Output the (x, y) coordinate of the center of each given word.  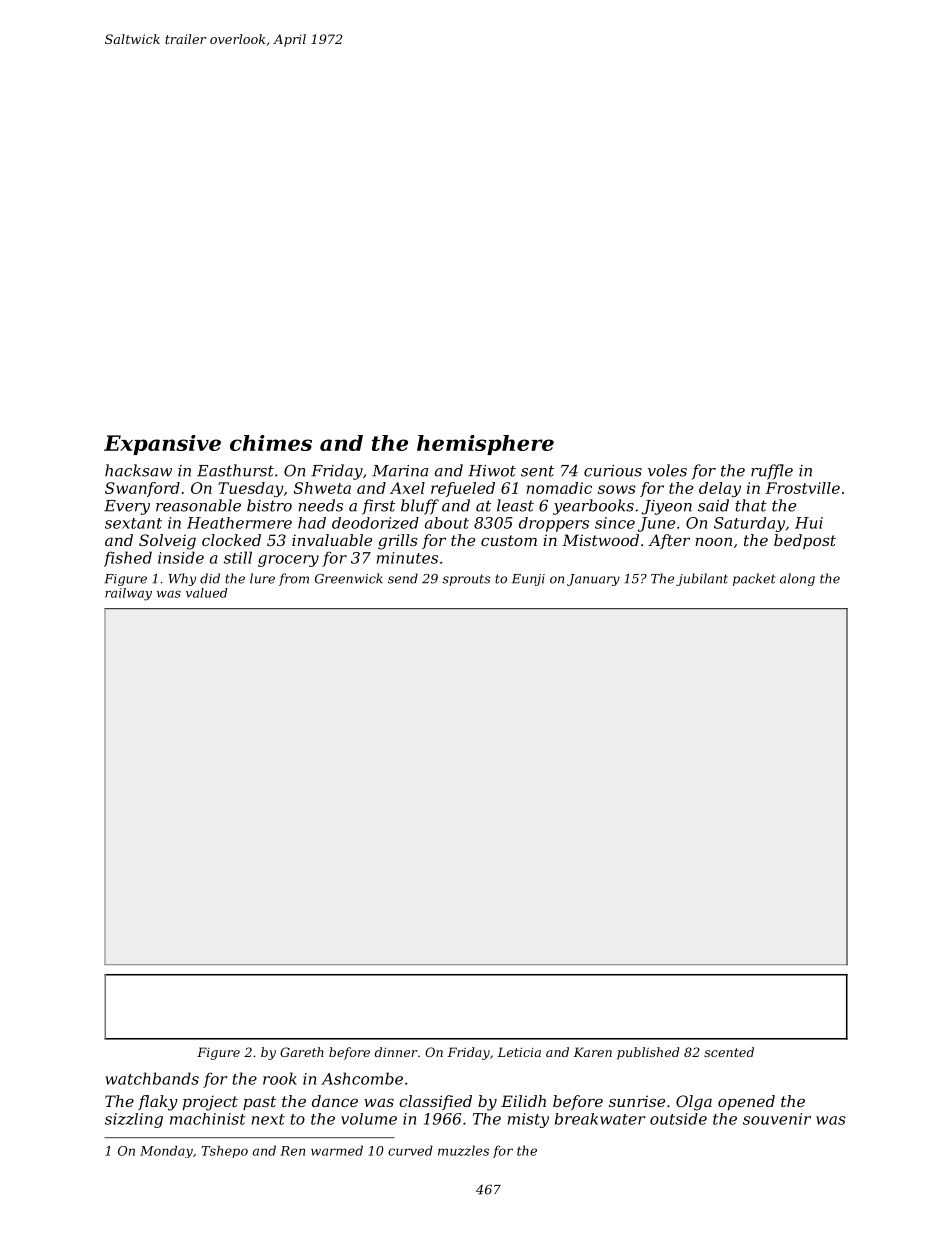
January (593, 580)
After (669, 541)
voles (667, 470)
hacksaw (138, 470)
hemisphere (485, 445)
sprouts (466, 580)
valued (207, 593)
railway (128, 594)
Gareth (302, 1052)
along (797, 579)
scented (729, 1052)
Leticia (519, 1052)
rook (280, 1078)
